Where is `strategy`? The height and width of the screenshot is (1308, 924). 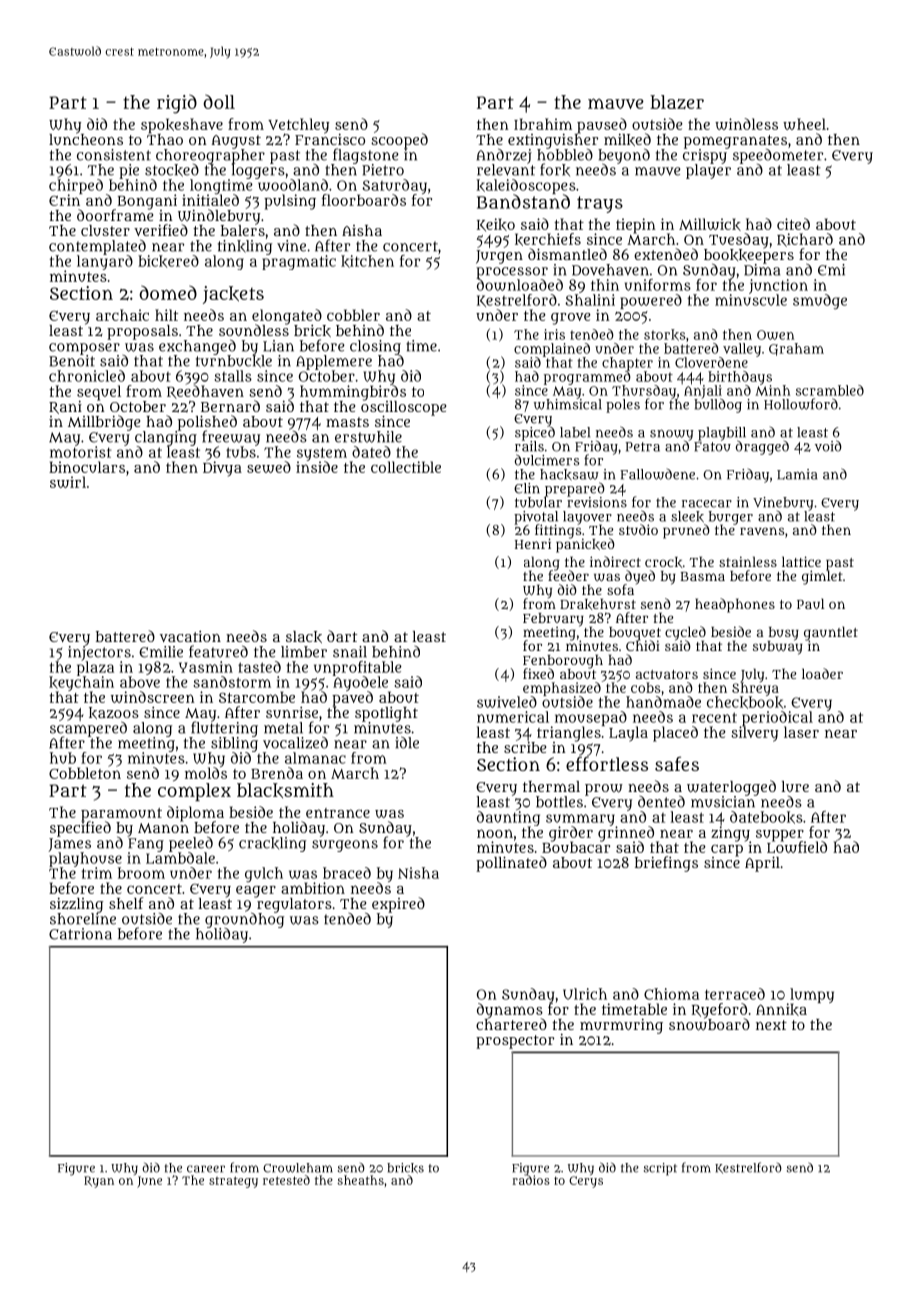
strategy is located at coordinates (233, 1182).
